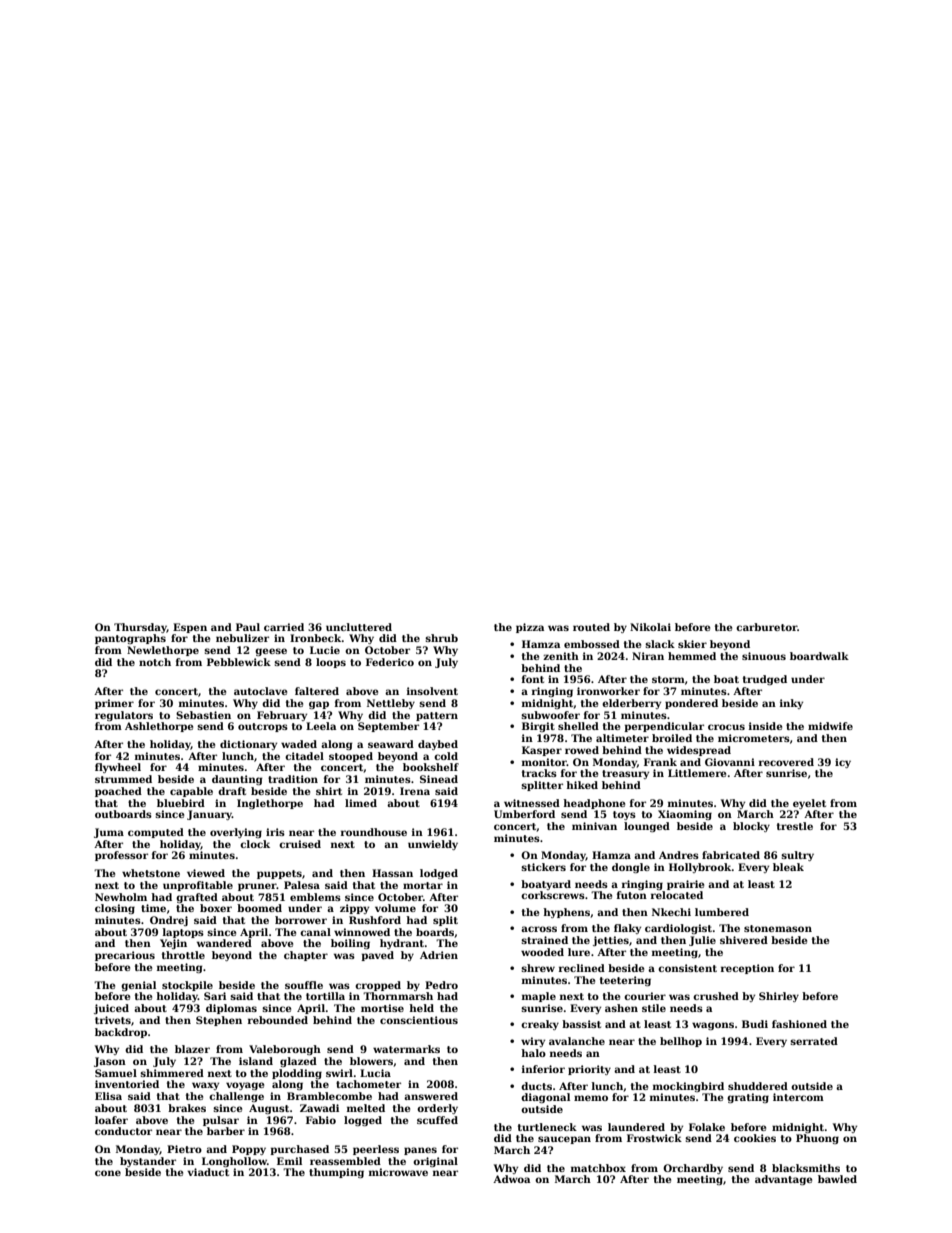 The width and height of the page is (952, 1233). I want to click on icy, so click(843, 763).
